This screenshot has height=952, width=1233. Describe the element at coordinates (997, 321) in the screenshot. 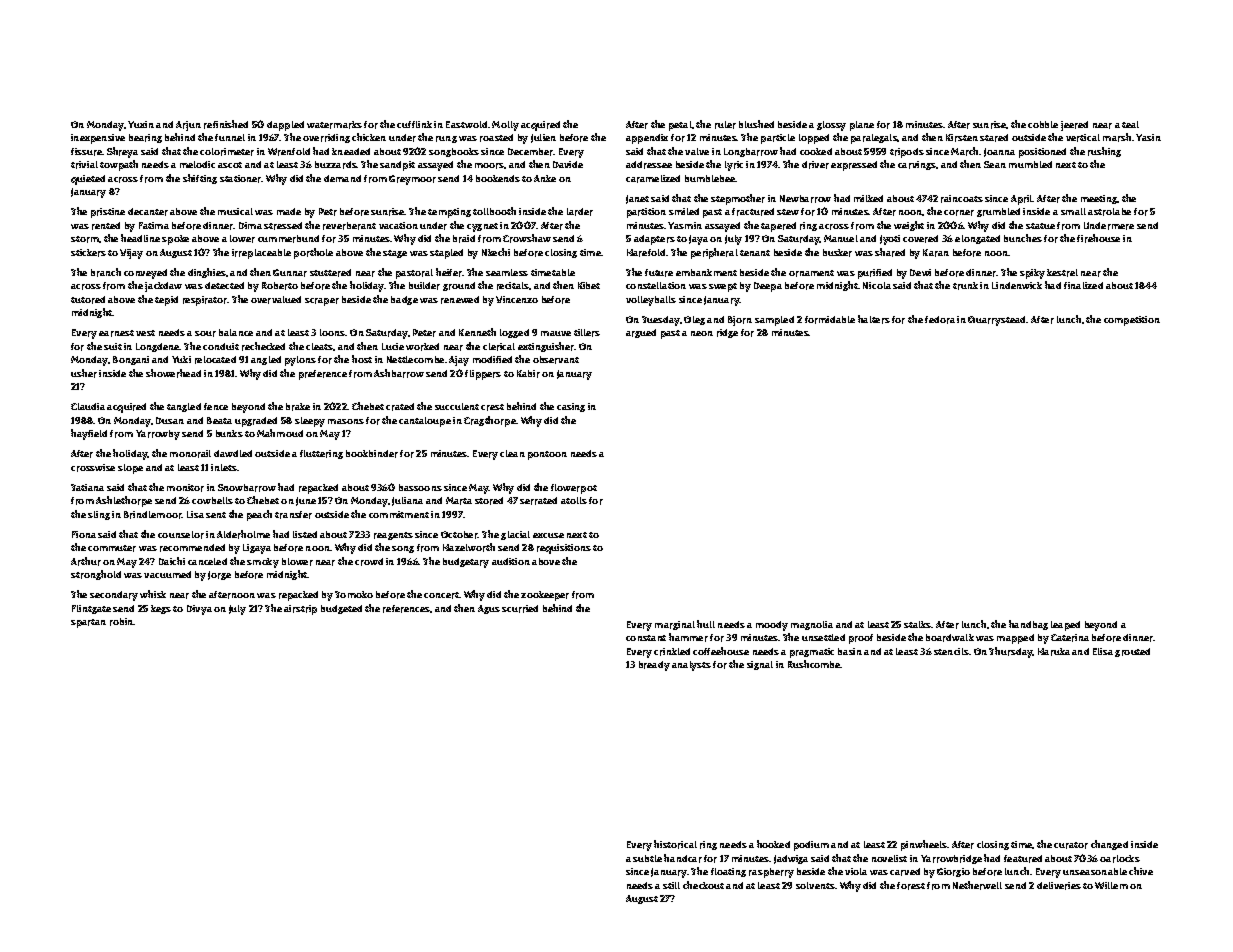

I see `Quarrystead` at that location.
